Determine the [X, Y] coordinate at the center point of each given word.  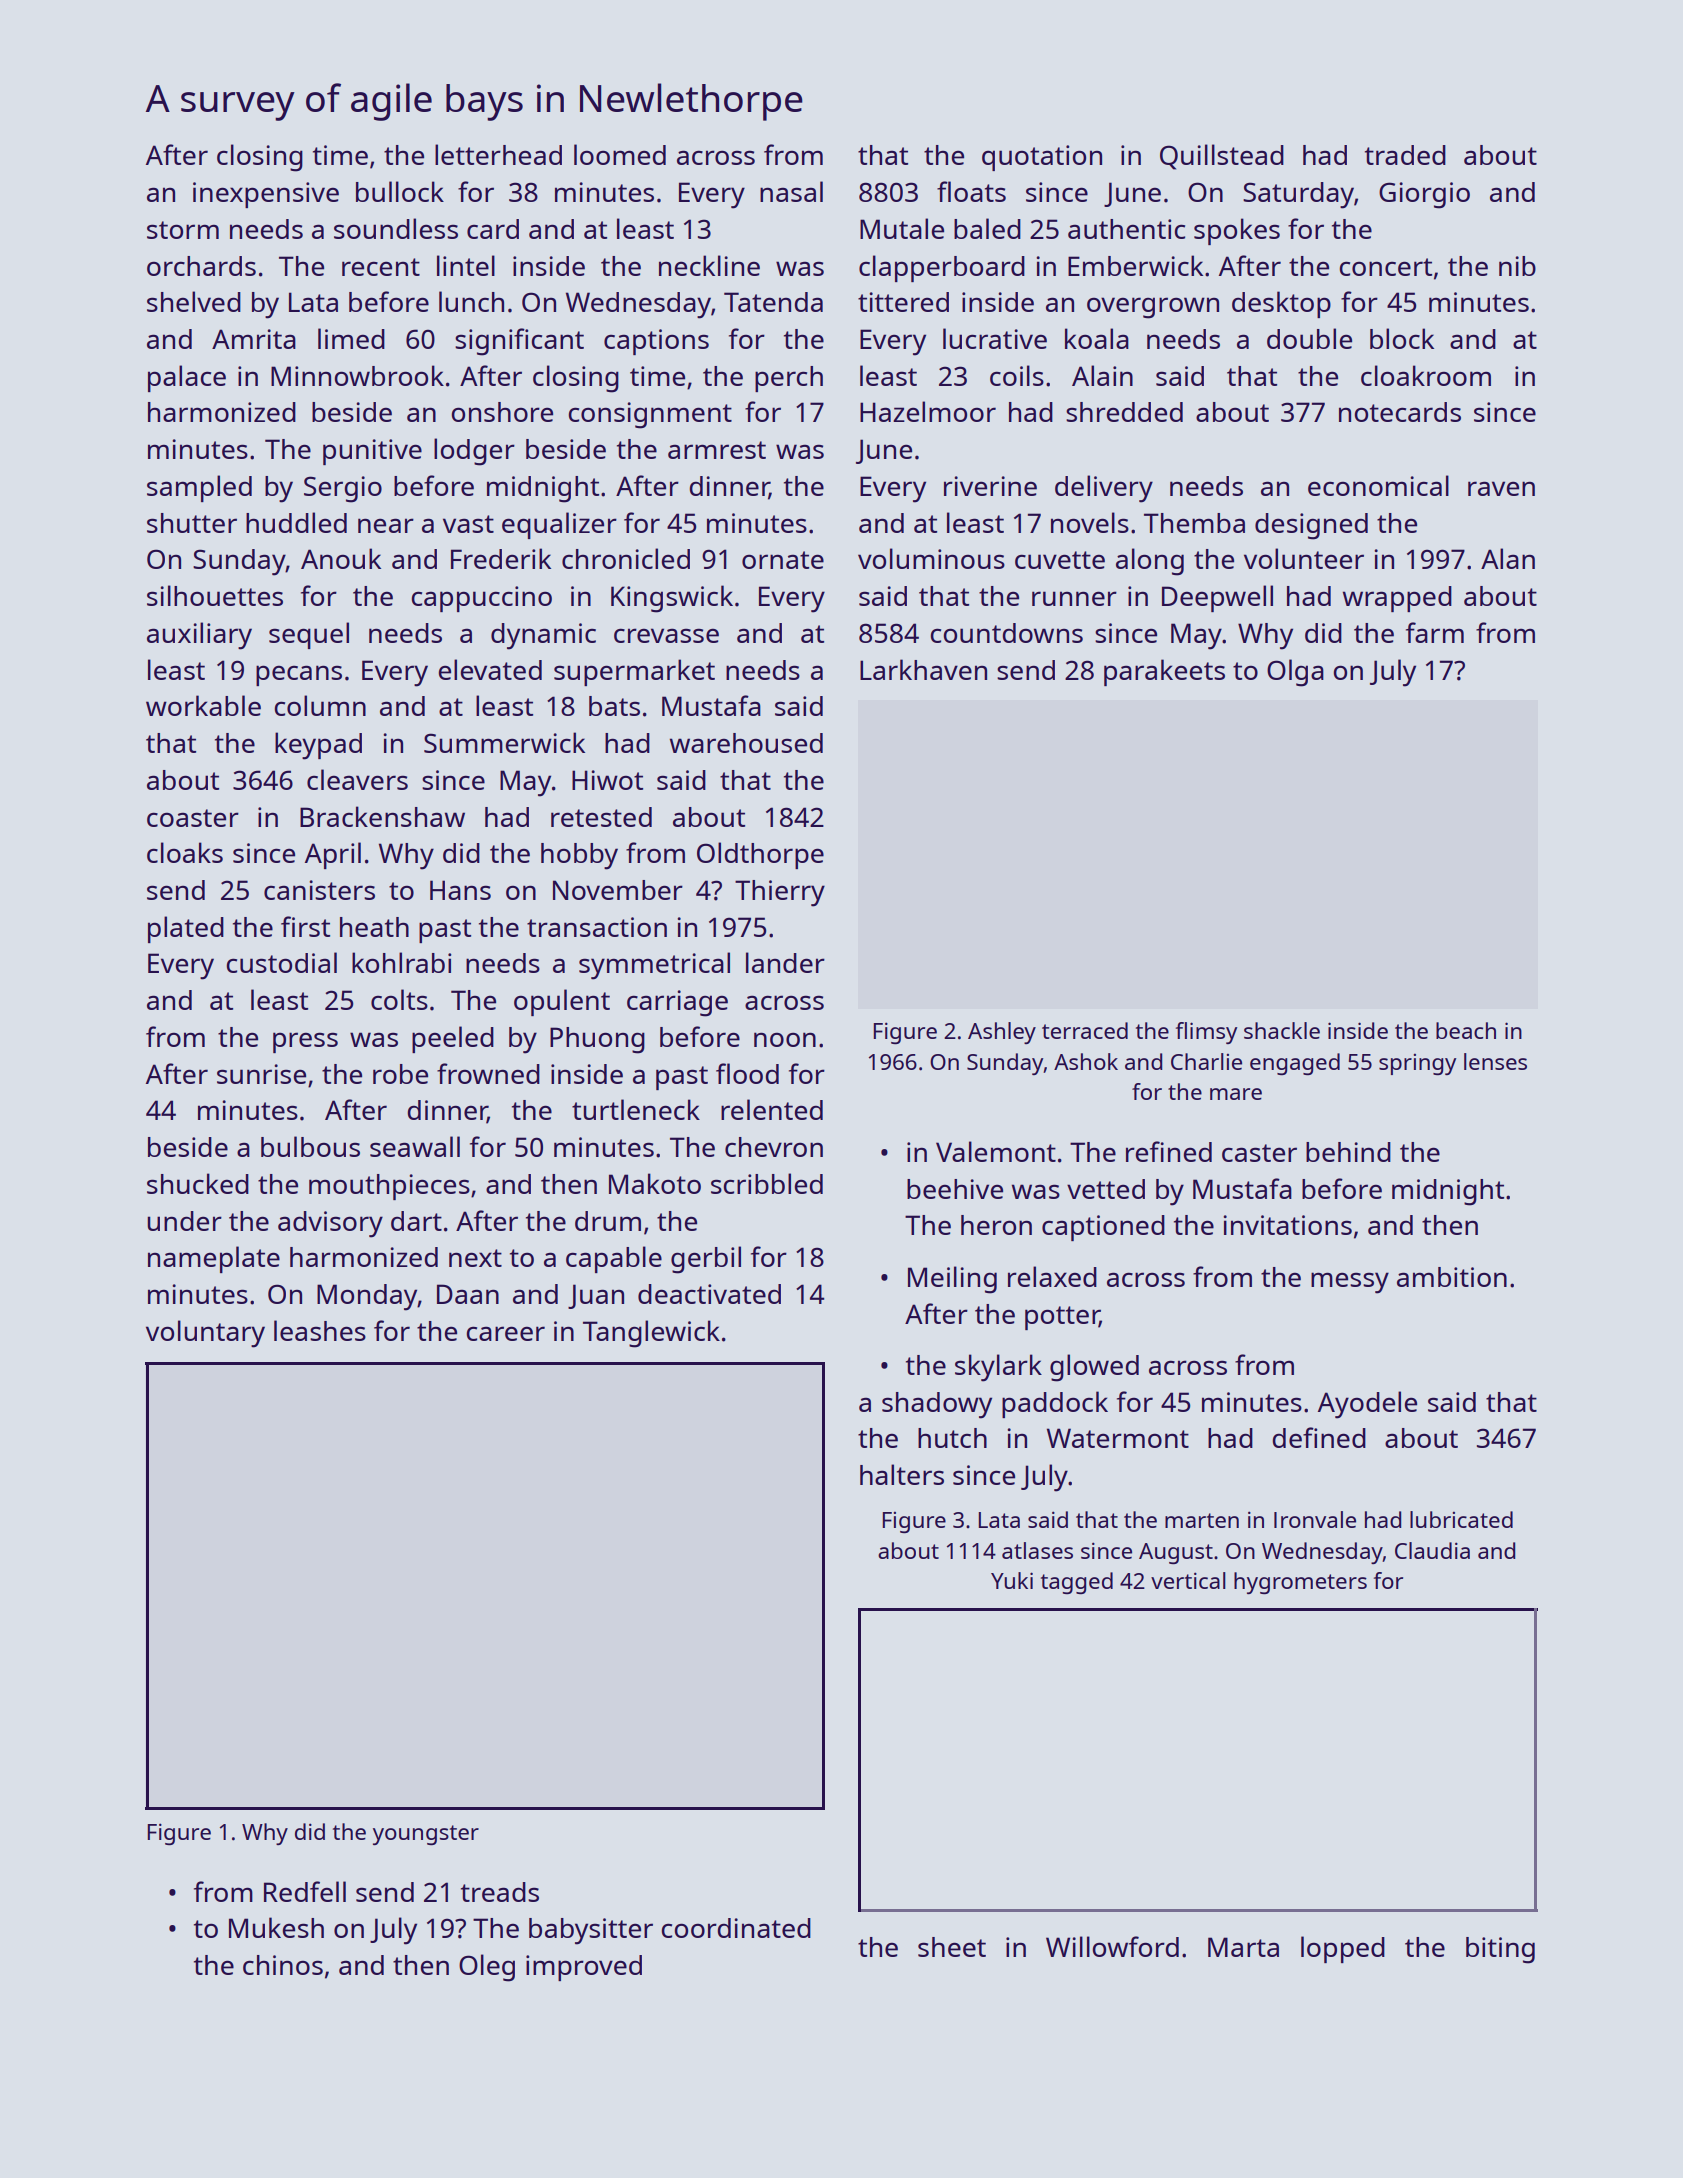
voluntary [205, 1334]
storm [183, 230]
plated [186, 929]
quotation [1042, 158]
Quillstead [1222, 157]
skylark [998, 1368]
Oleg [487, 1968]
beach [1466, 1030]
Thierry [780, 893]
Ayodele [1367, 1405]
